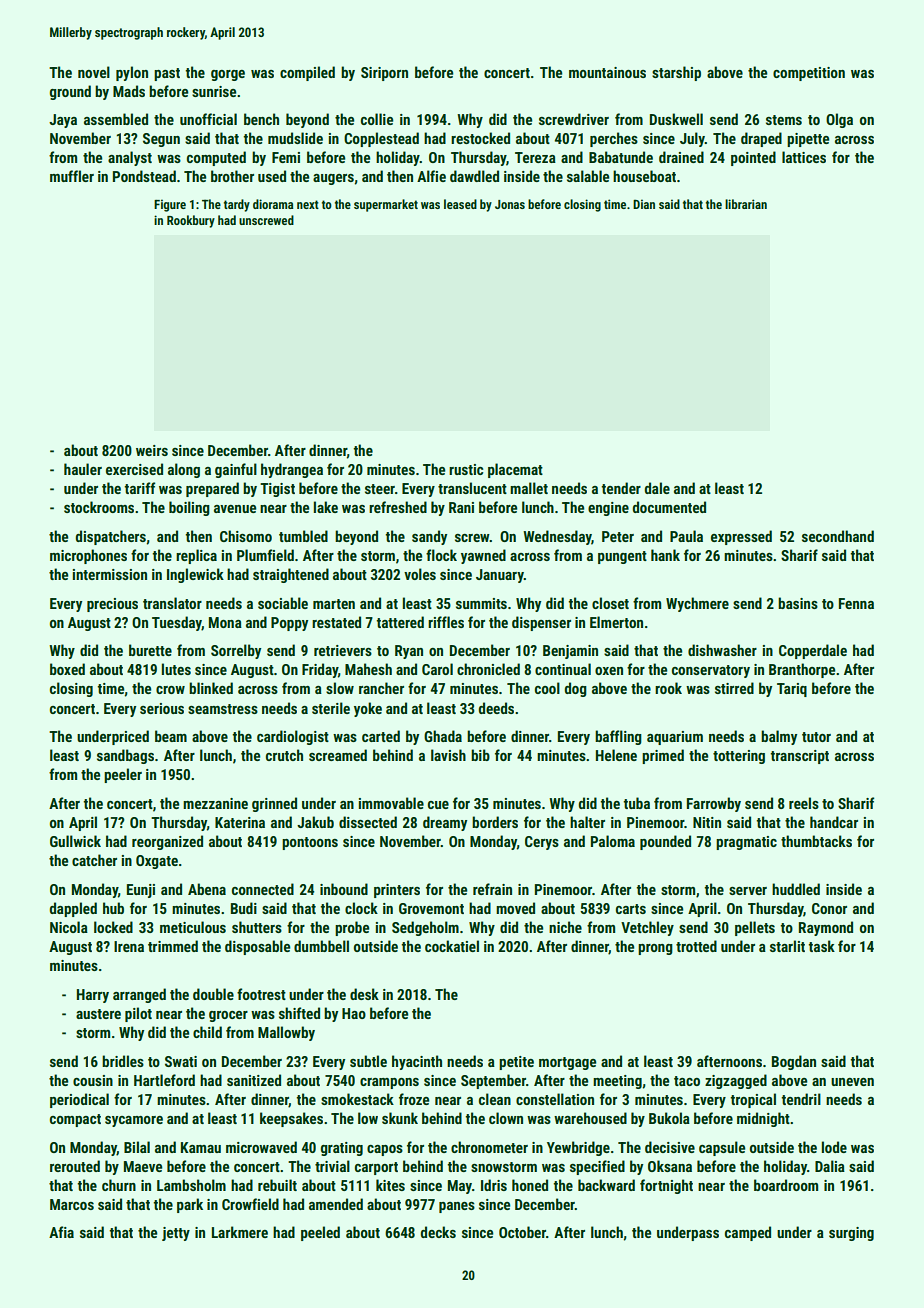 The height and width of the page is (1308, 924). I want to click on churn, so click(119, 1185).
